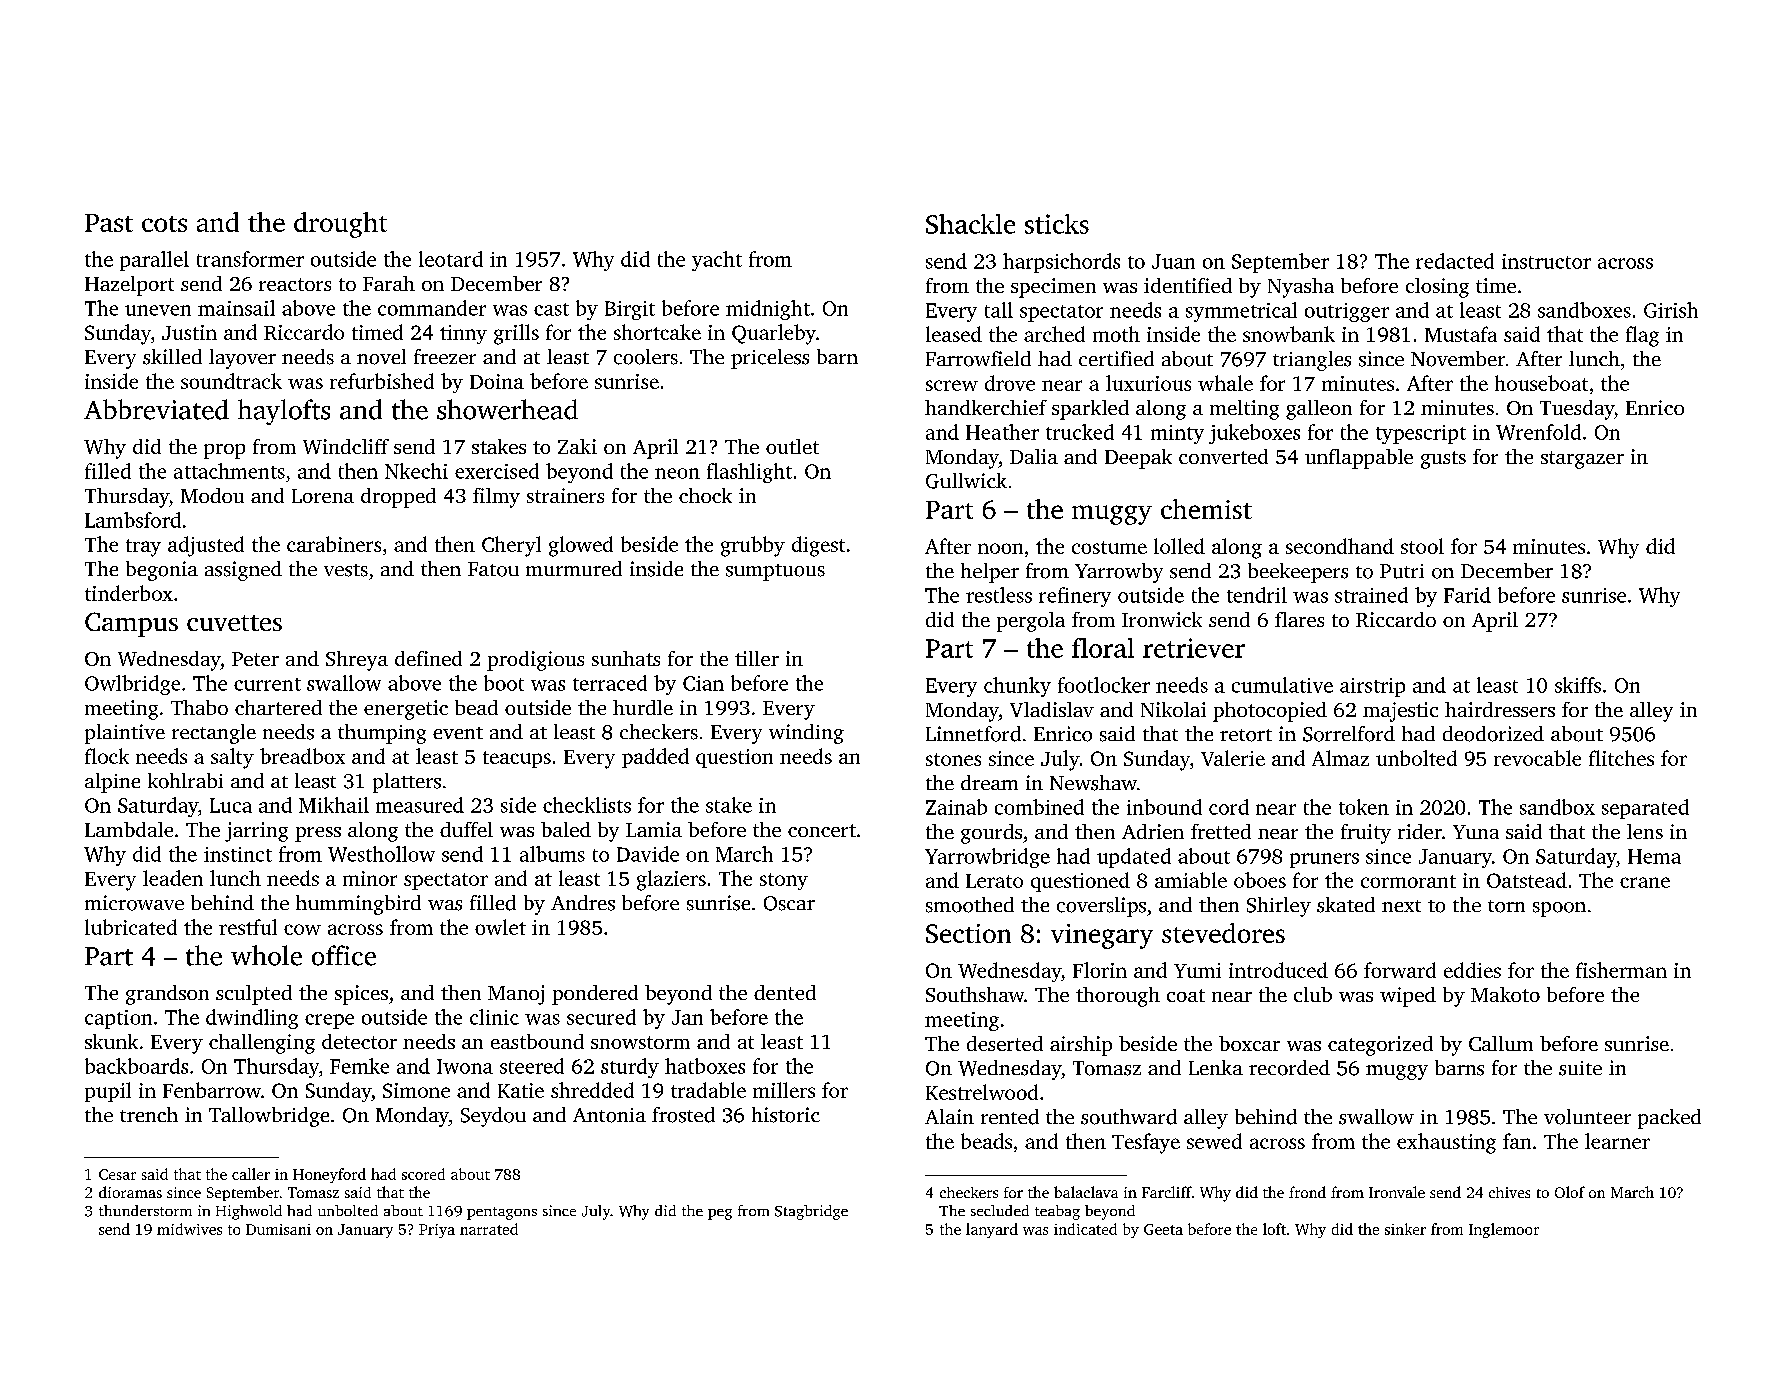 The image size is (1787, 1381). I want to click on Southshaw, so click(975, 994).
